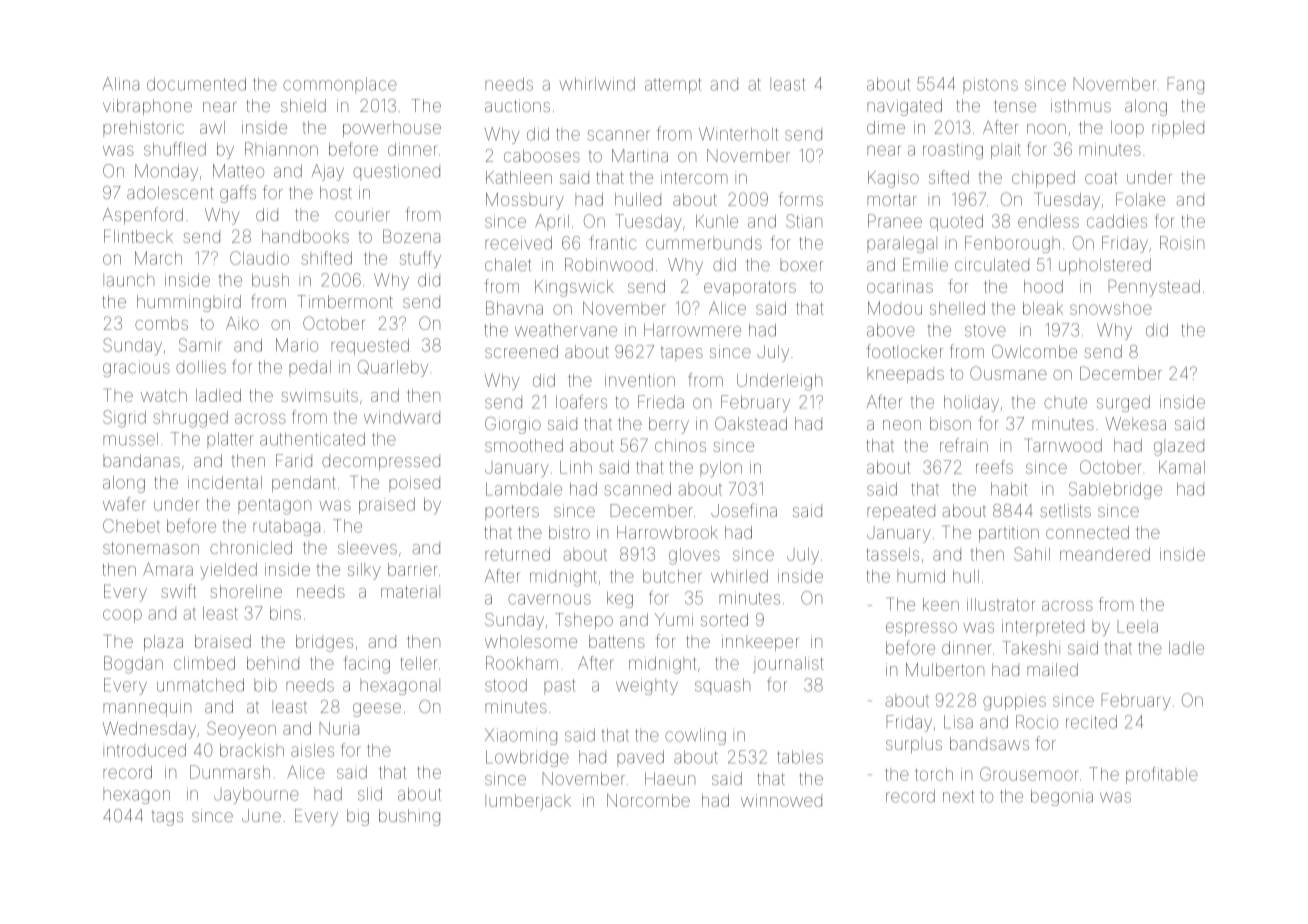 The image size is (1308, 924). Describe the element at coordinates (256, 795) in the document. I see `Jaybourne` at that location.
